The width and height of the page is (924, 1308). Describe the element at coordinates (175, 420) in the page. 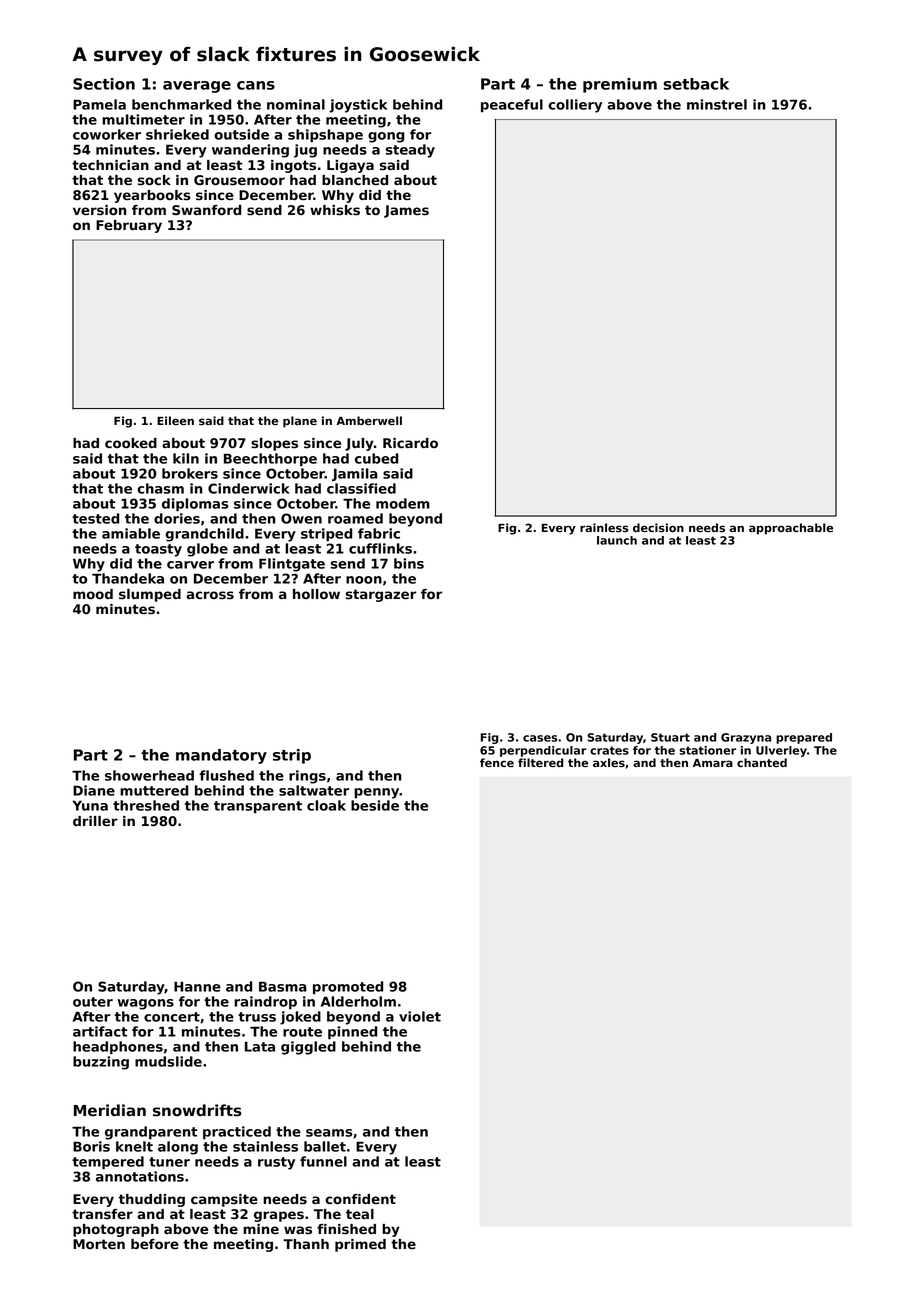

I see `Eileen` at that location.
